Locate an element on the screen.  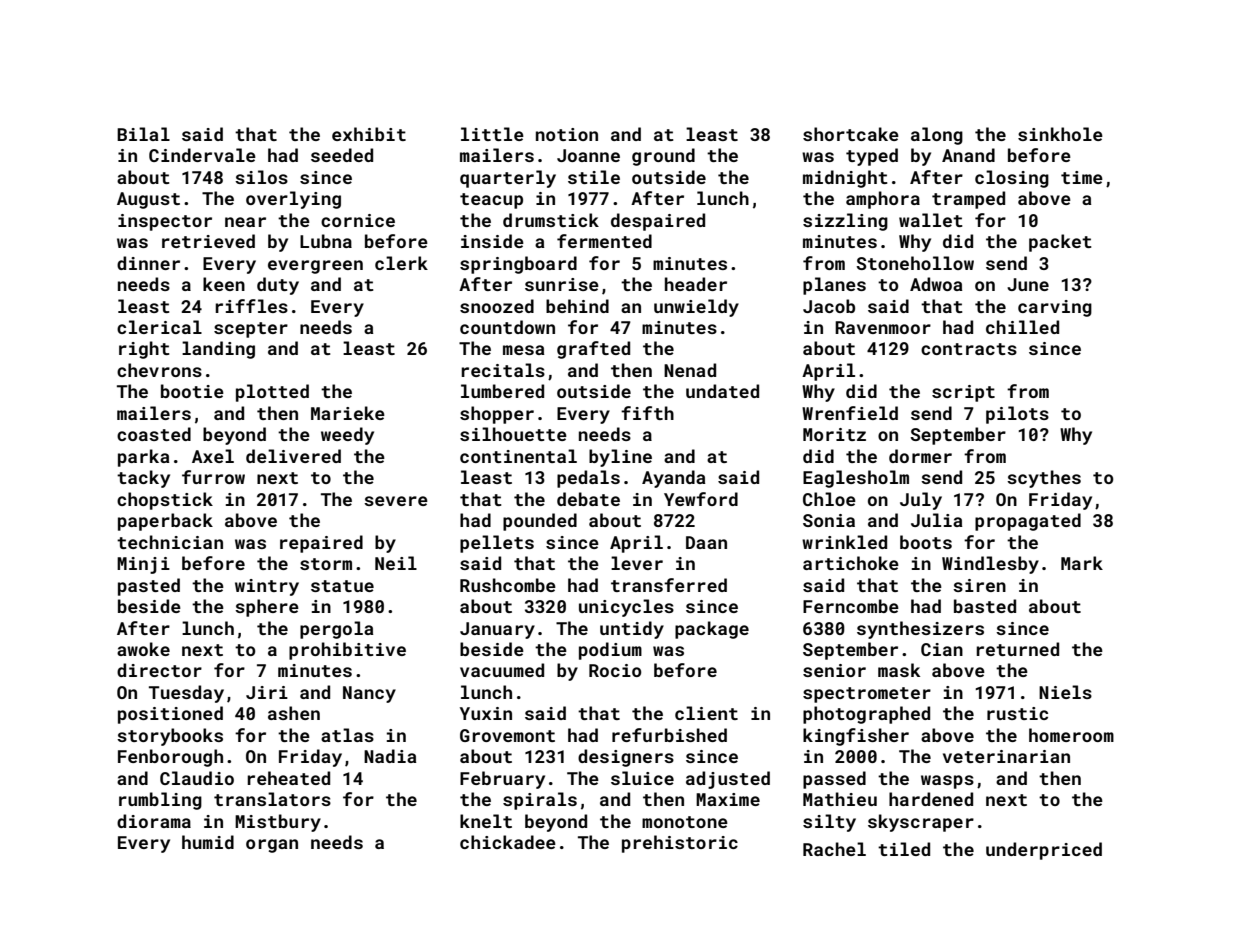
Sonia is located at coordinates (829, 520).
